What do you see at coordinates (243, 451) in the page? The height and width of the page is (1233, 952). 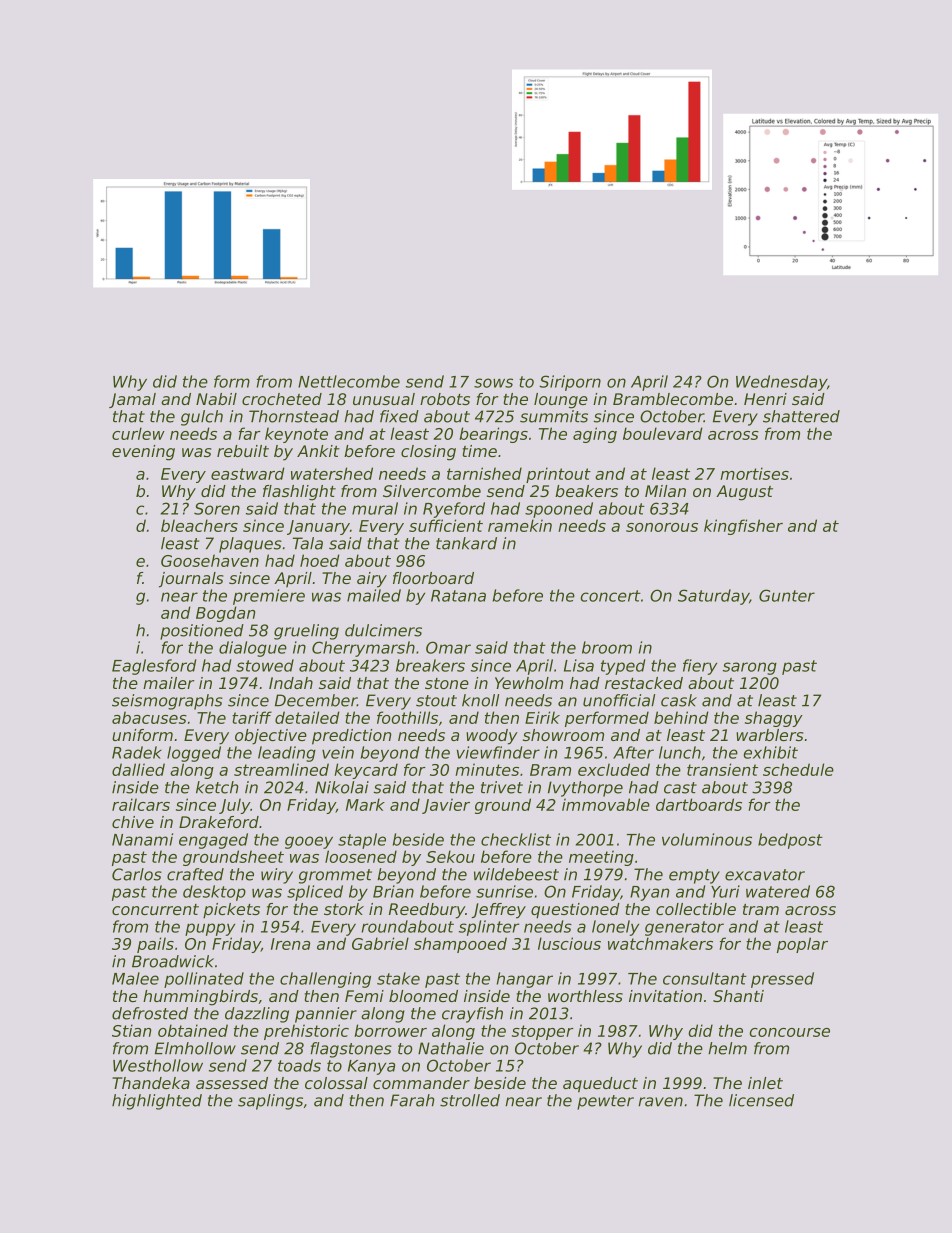 I see `rebuilt` at bounding box center [243, 451].
